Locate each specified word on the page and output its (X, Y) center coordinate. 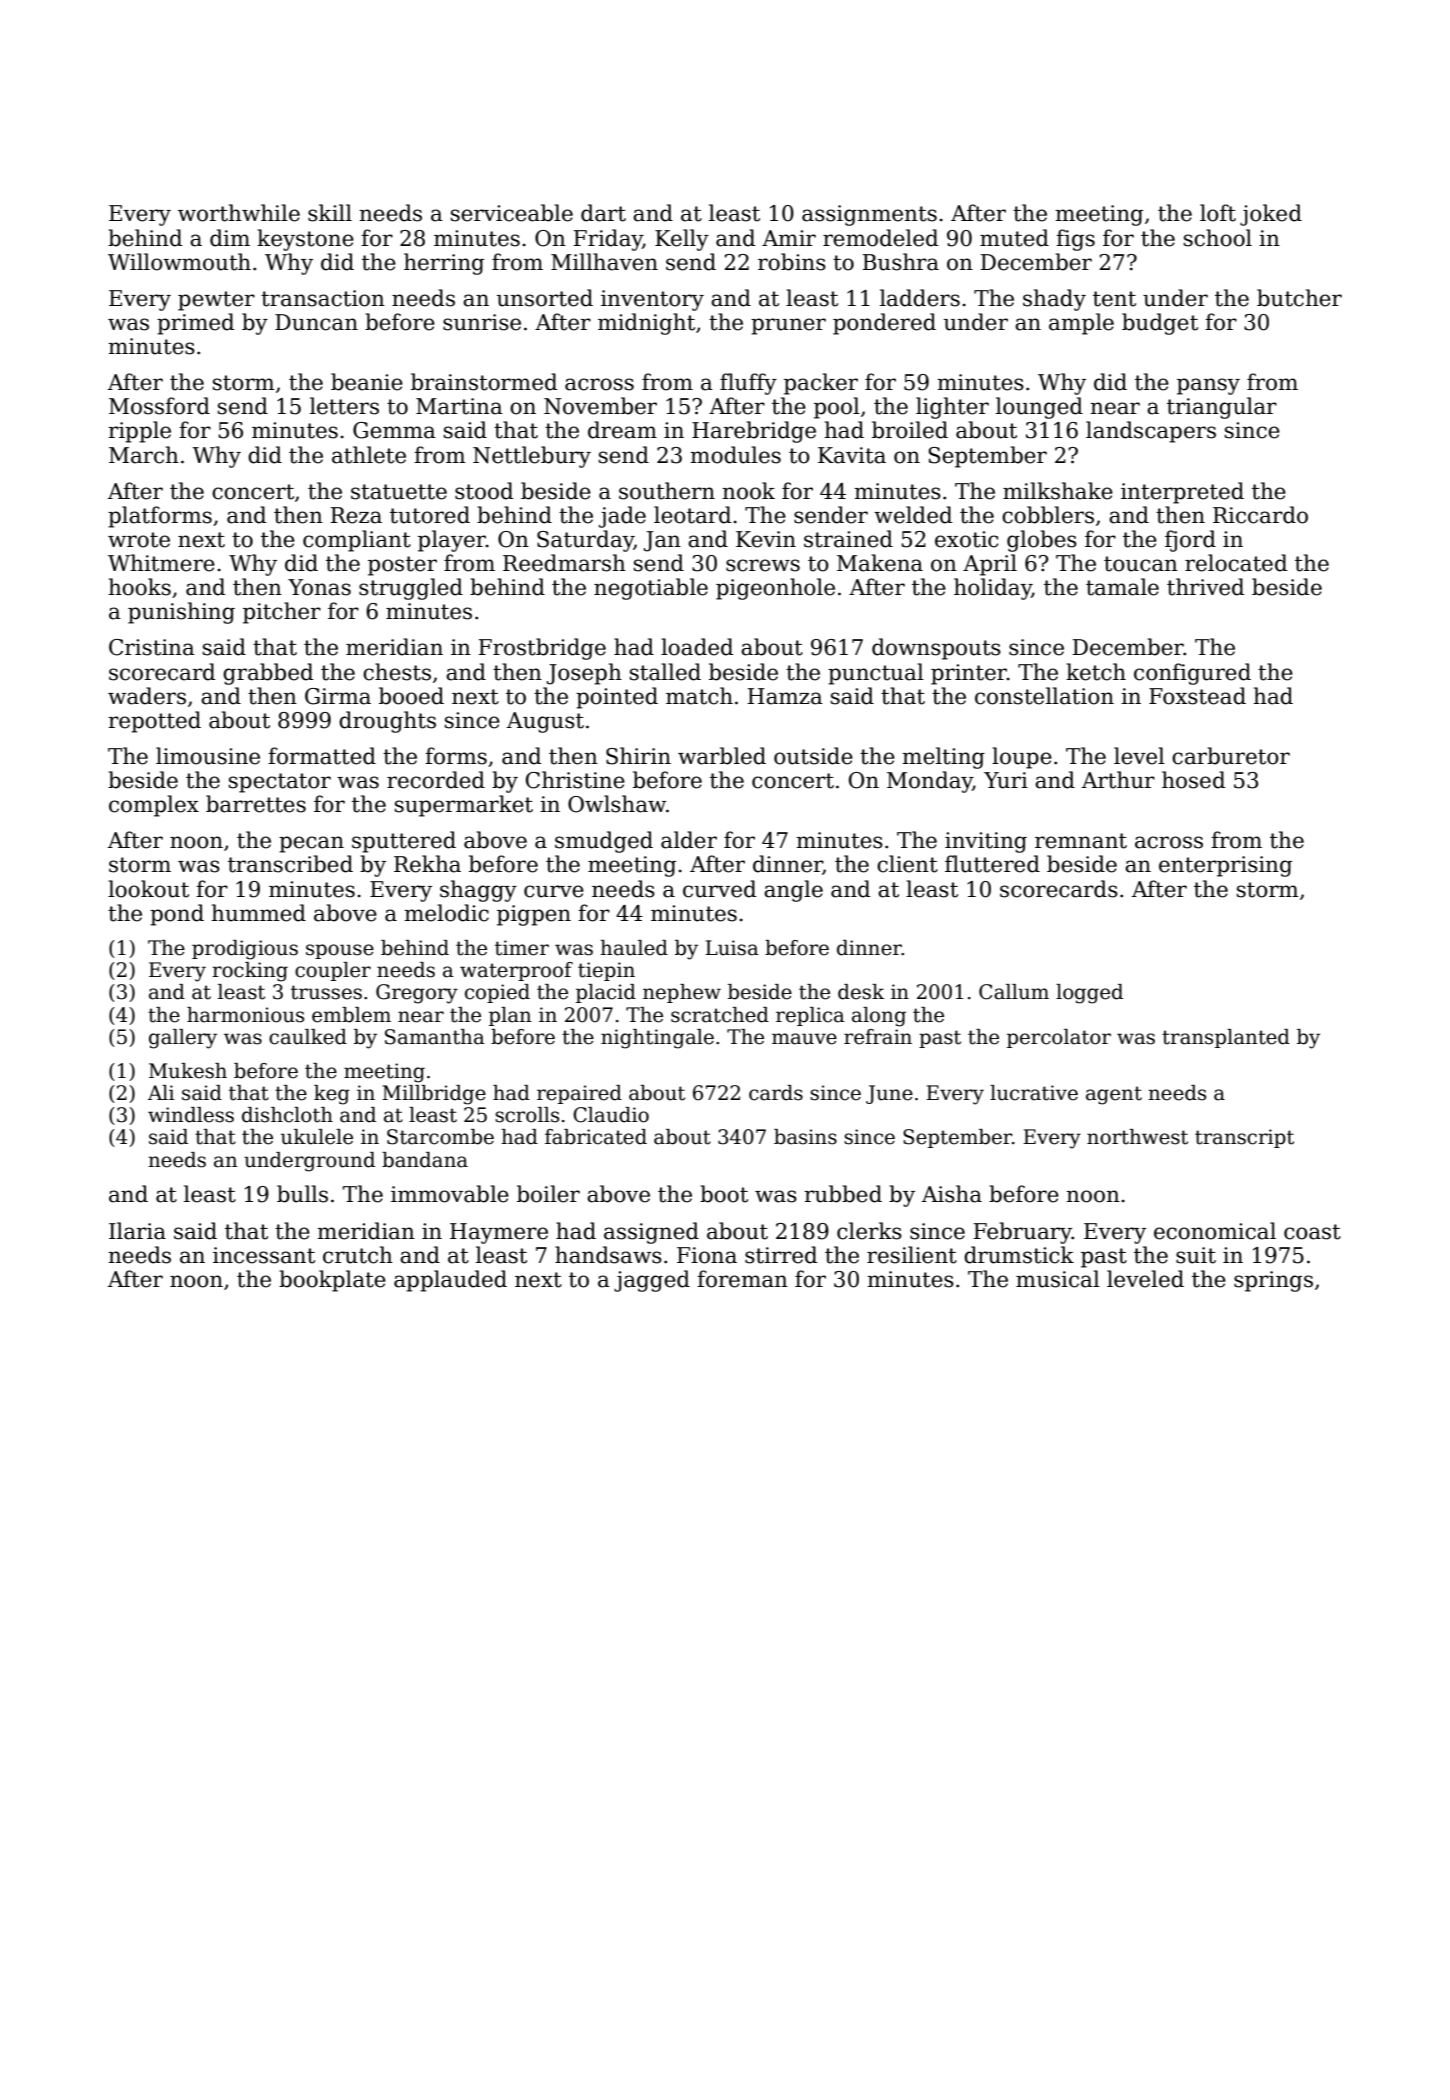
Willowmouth (179, 262)
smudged (604, 842)
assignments (869, 215)
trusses (326, 992)
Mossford (159, 406)
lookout (148, 889)
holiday (993, 589)
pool (837, 408)
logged (1089, 994)
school (1218, 238)
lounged (1039, 408)
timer (522, 948)
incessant (264, 1255)
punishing (181, 613)
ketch (1096, 672)
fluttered (992, 864)
